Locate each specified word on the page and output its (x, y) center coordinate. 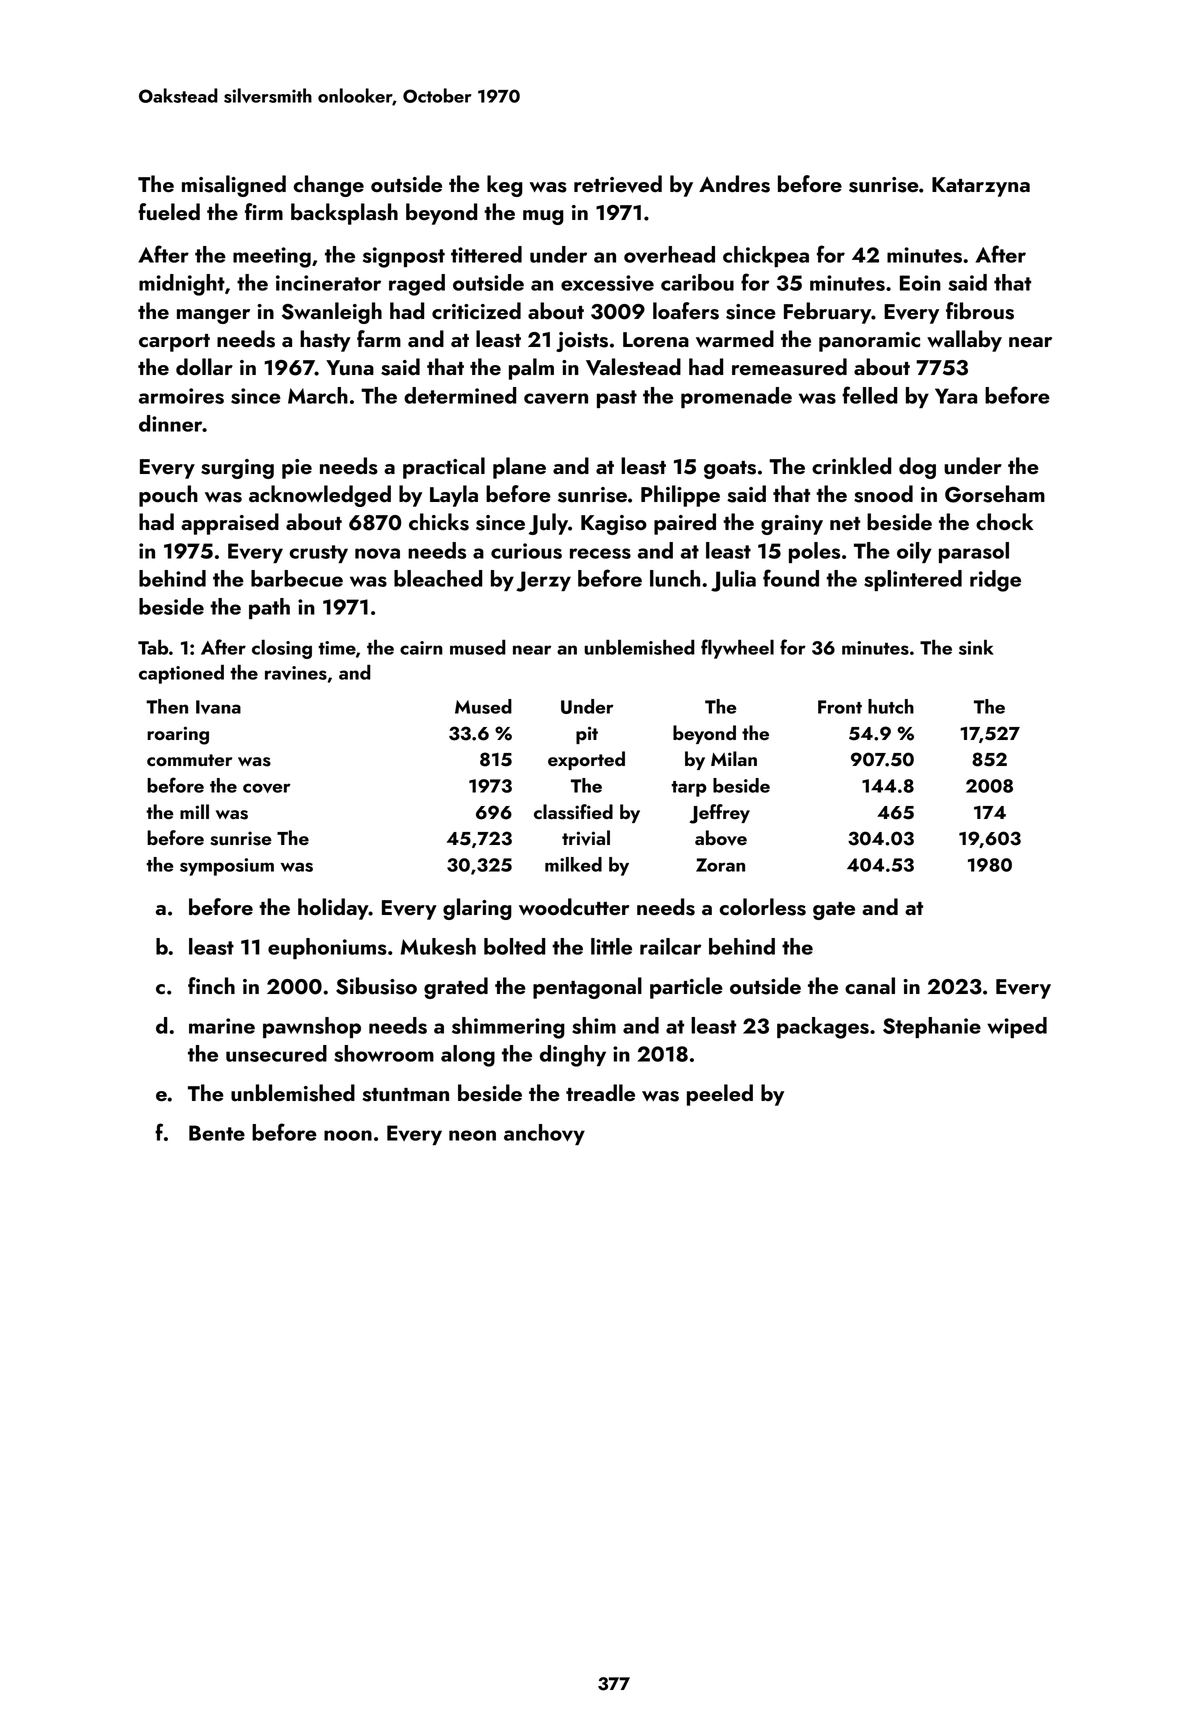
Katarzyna (981, 187)
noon (348, 1135)
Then (167, 706)
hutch (891, 706)
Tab (153, 647)
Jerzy (543, 581)
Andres (734, 184)
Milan (734, 758)
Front (840, 707)
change (329, 186)
